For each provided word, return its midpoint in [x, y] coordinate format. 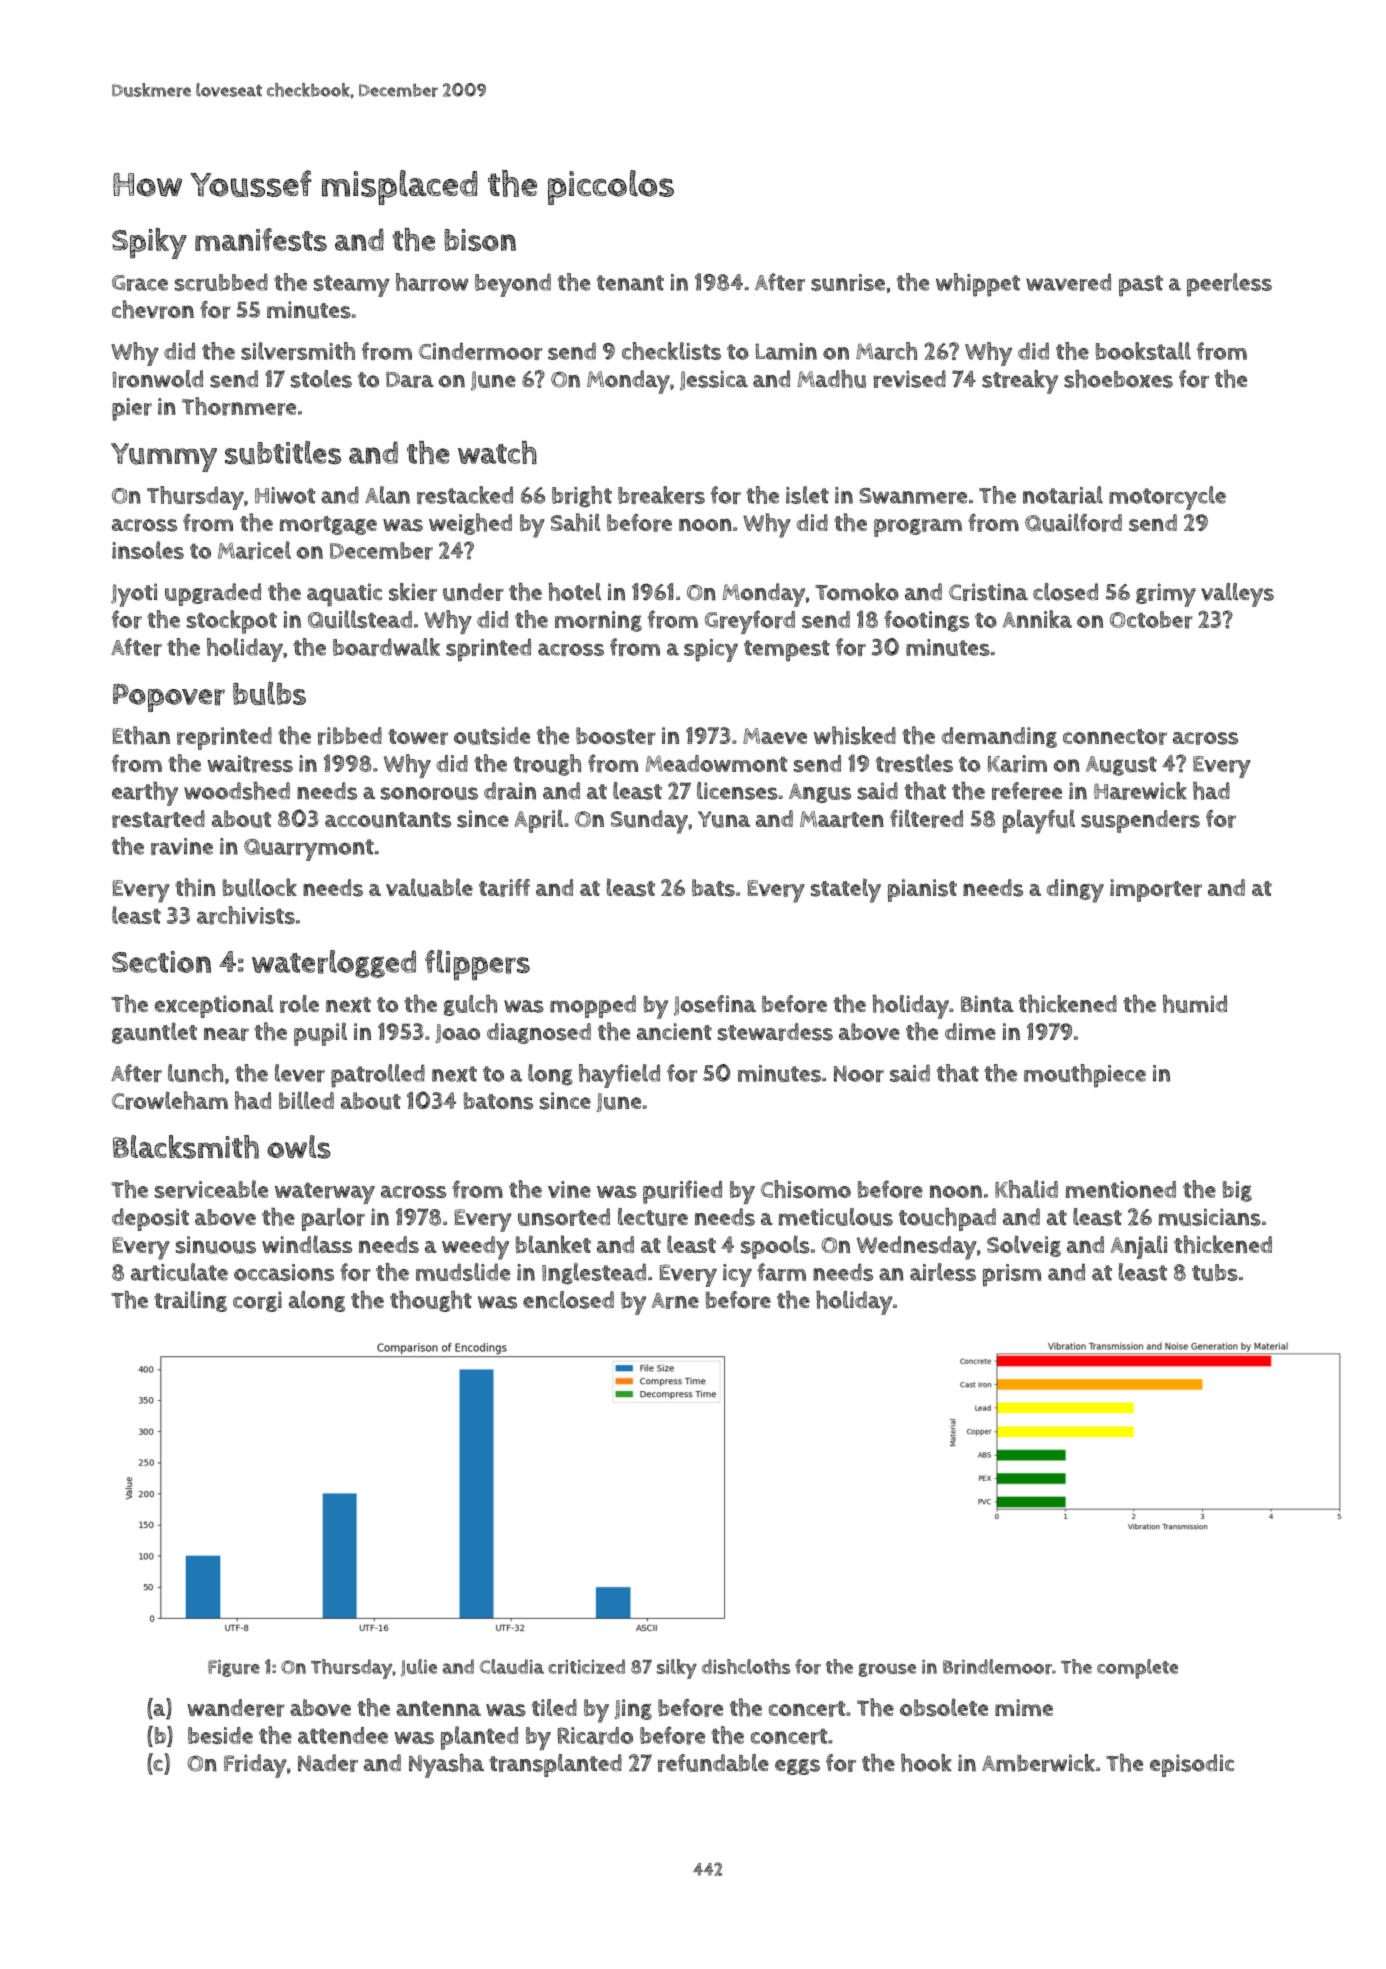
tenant [630, 283]
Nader [328, 1763]
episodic [1192, 1765]
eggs [797, 1767]
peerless [1229, 285]
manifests [261, 239]
